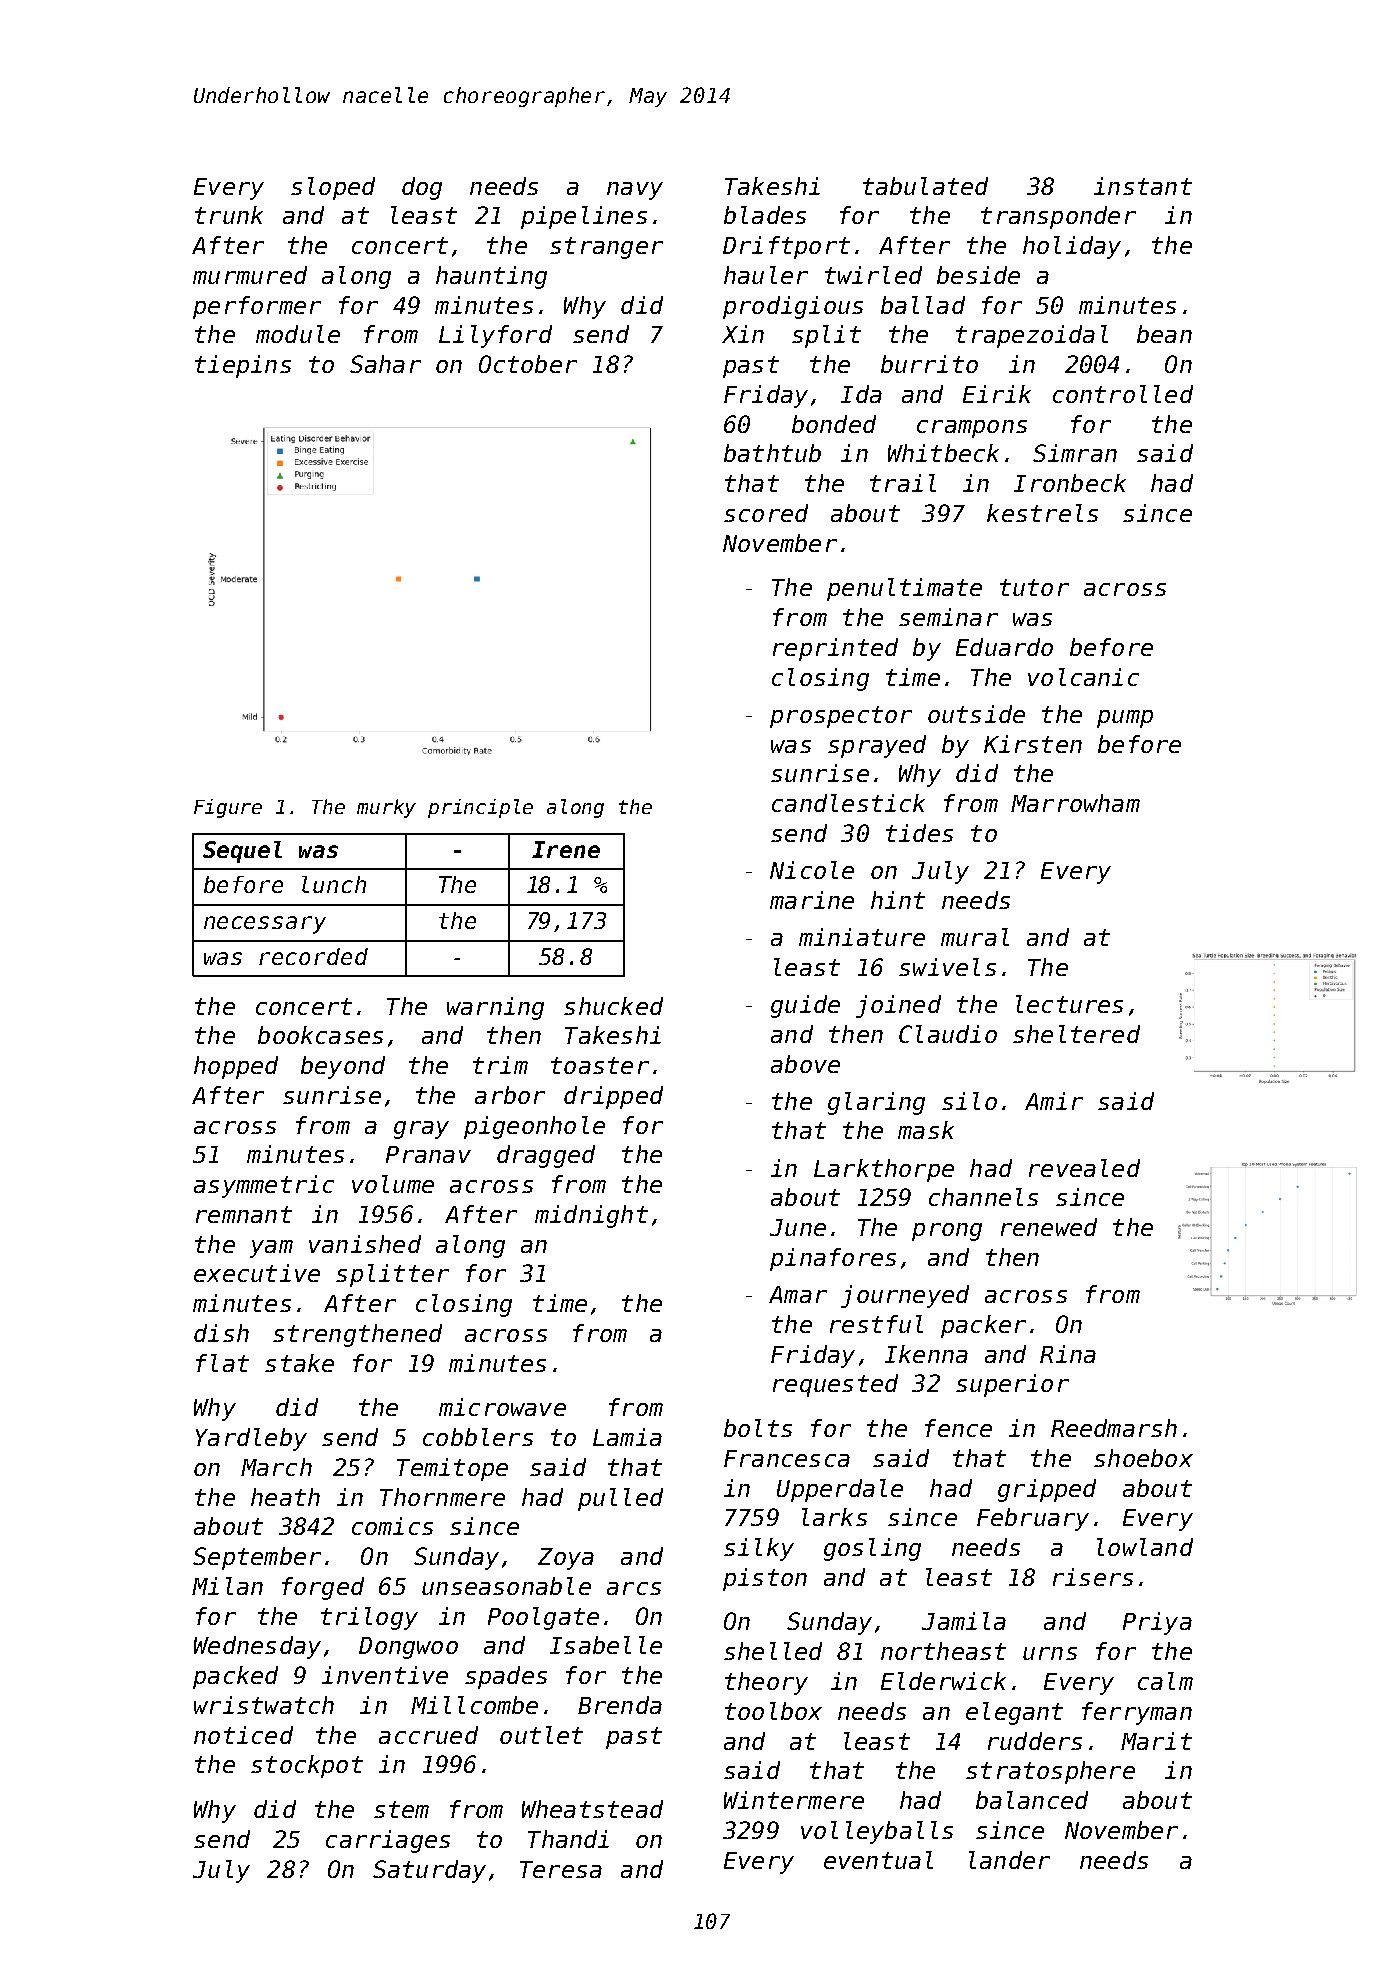 Image resolution: width=1386 pixels, height=1969 pixels. What do you see at coordinates (495, 336) in the image?
I see `Lilyford` at bounding box center [495, 336].
